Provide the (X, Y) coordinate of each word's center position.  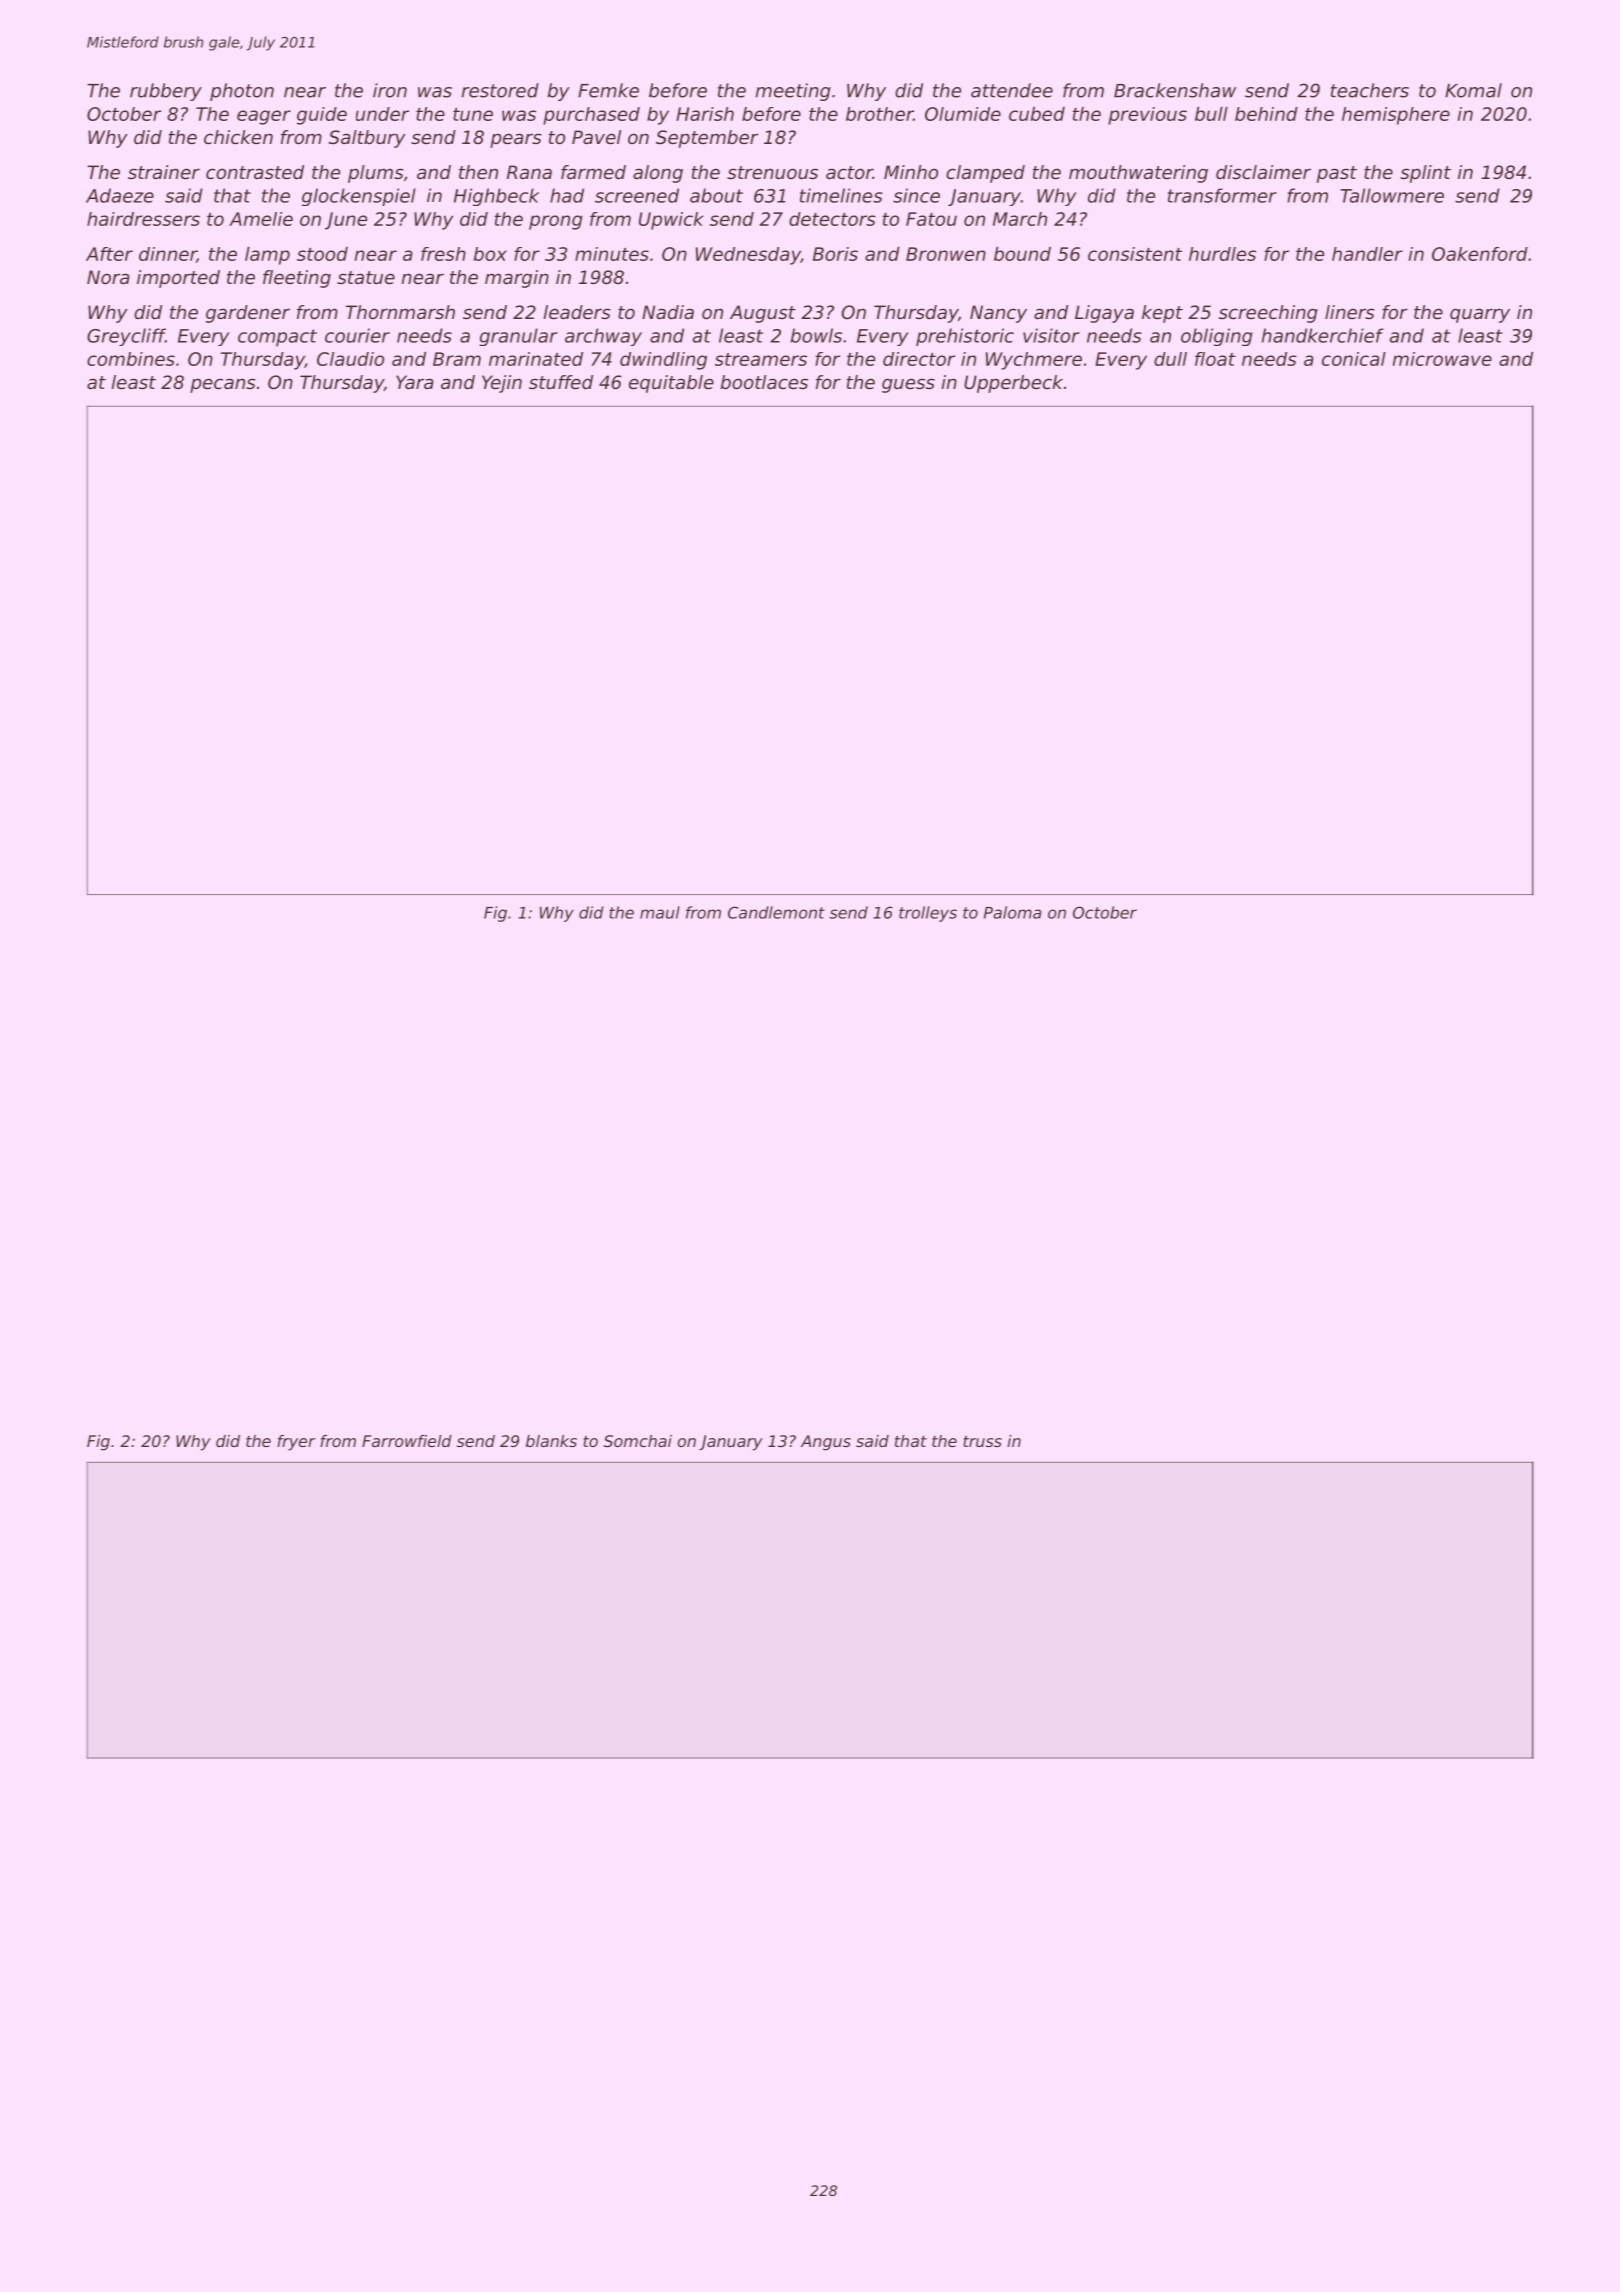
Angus (826, 1443)
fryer (296, 1443)
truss (983, 1441)
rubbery (166, 92)
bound (1022, 254)
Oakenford (1480, 254)
